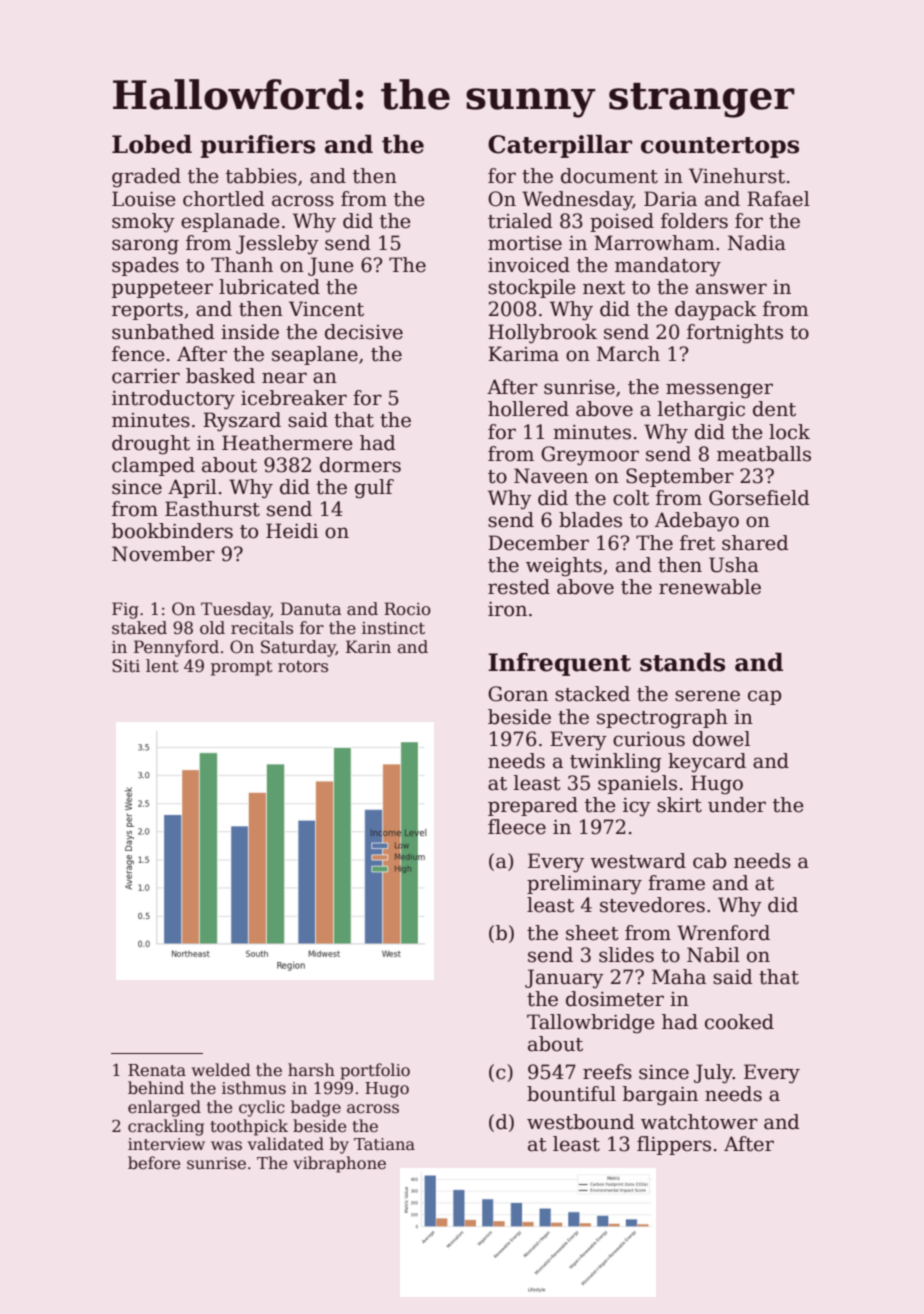 The width and height of the image is (924, 1314). What do you see at coordinates (154, 1163) in the image?
I see `before` at bounding box center [154, 1163].
